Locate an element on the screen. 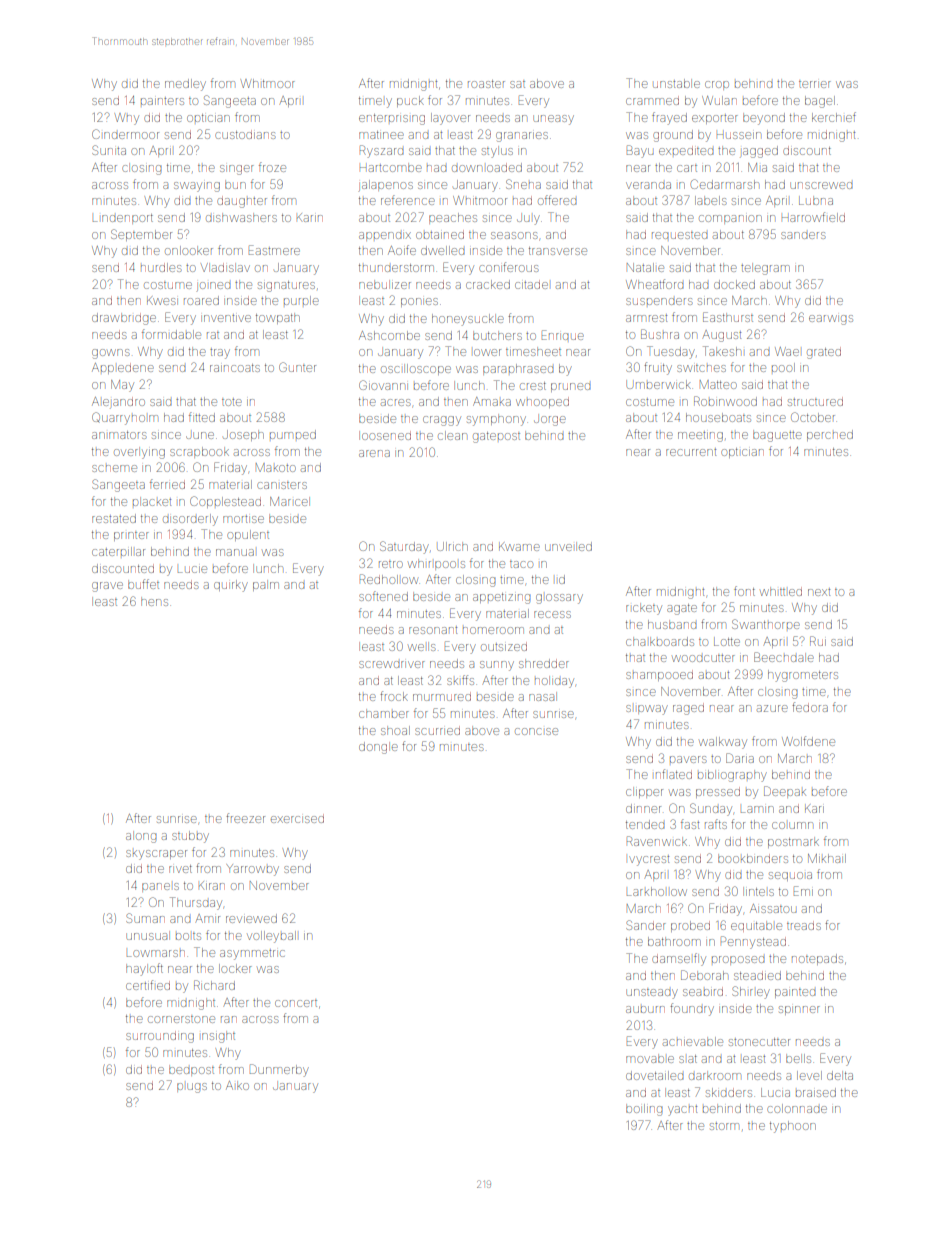 The height and width of the screenshot is (1233, 952). chalkboards is located at coordinates (660, 641).
